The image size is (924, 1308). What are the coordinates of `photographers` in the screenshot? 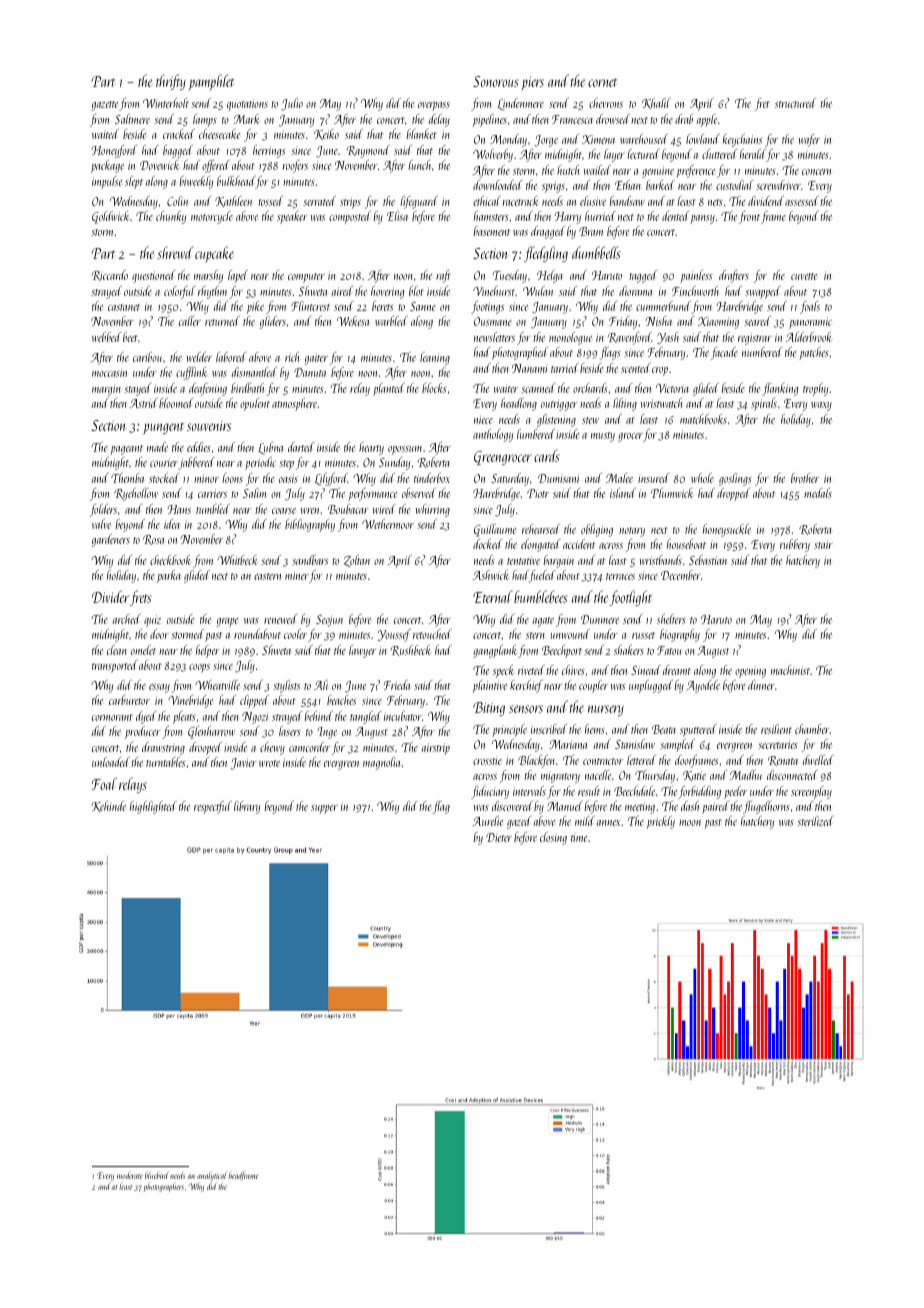 It's located at (163, 1188).
